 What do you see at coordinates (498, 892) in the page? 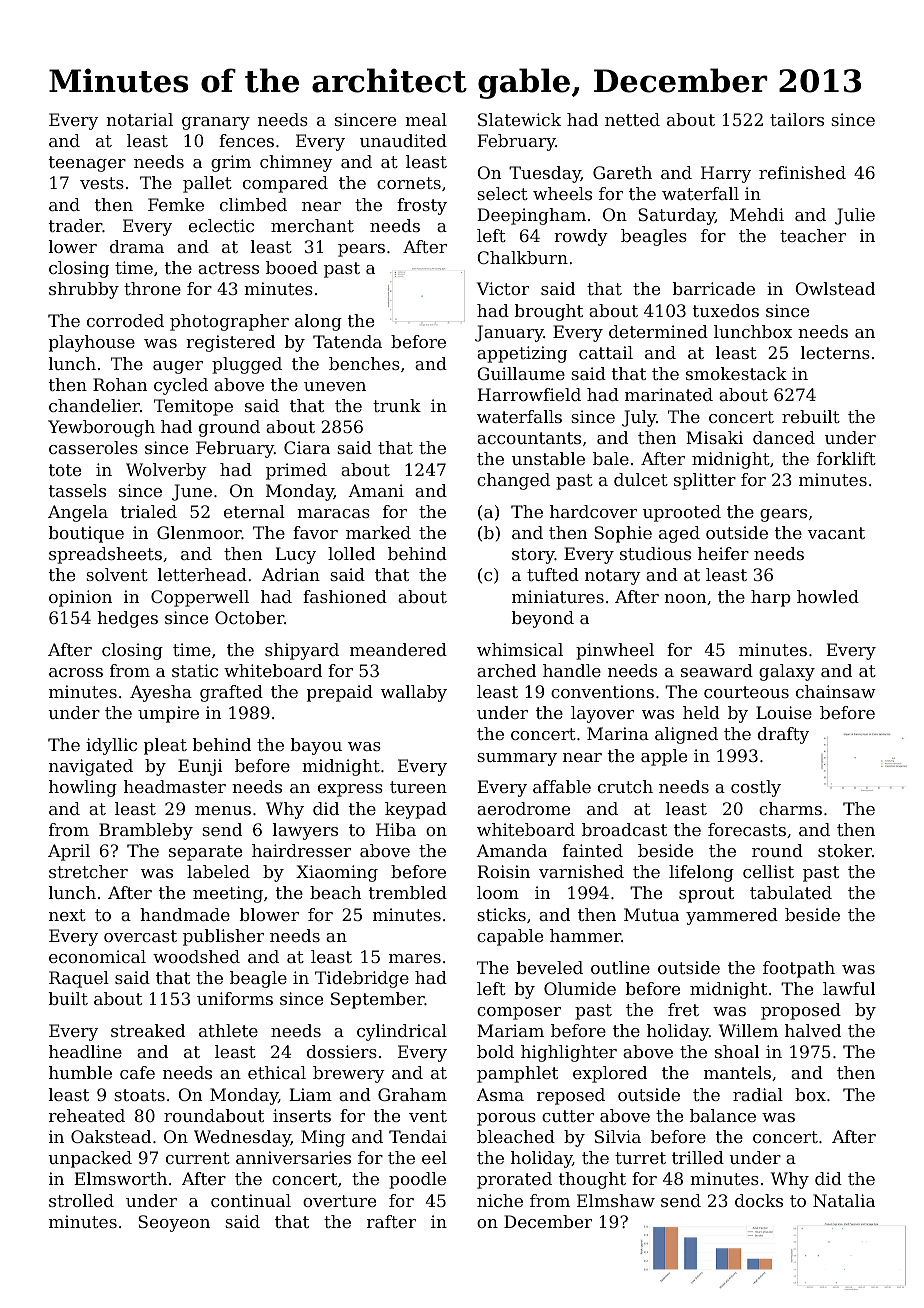
I see `loom` at bounding box center [498, 892].
